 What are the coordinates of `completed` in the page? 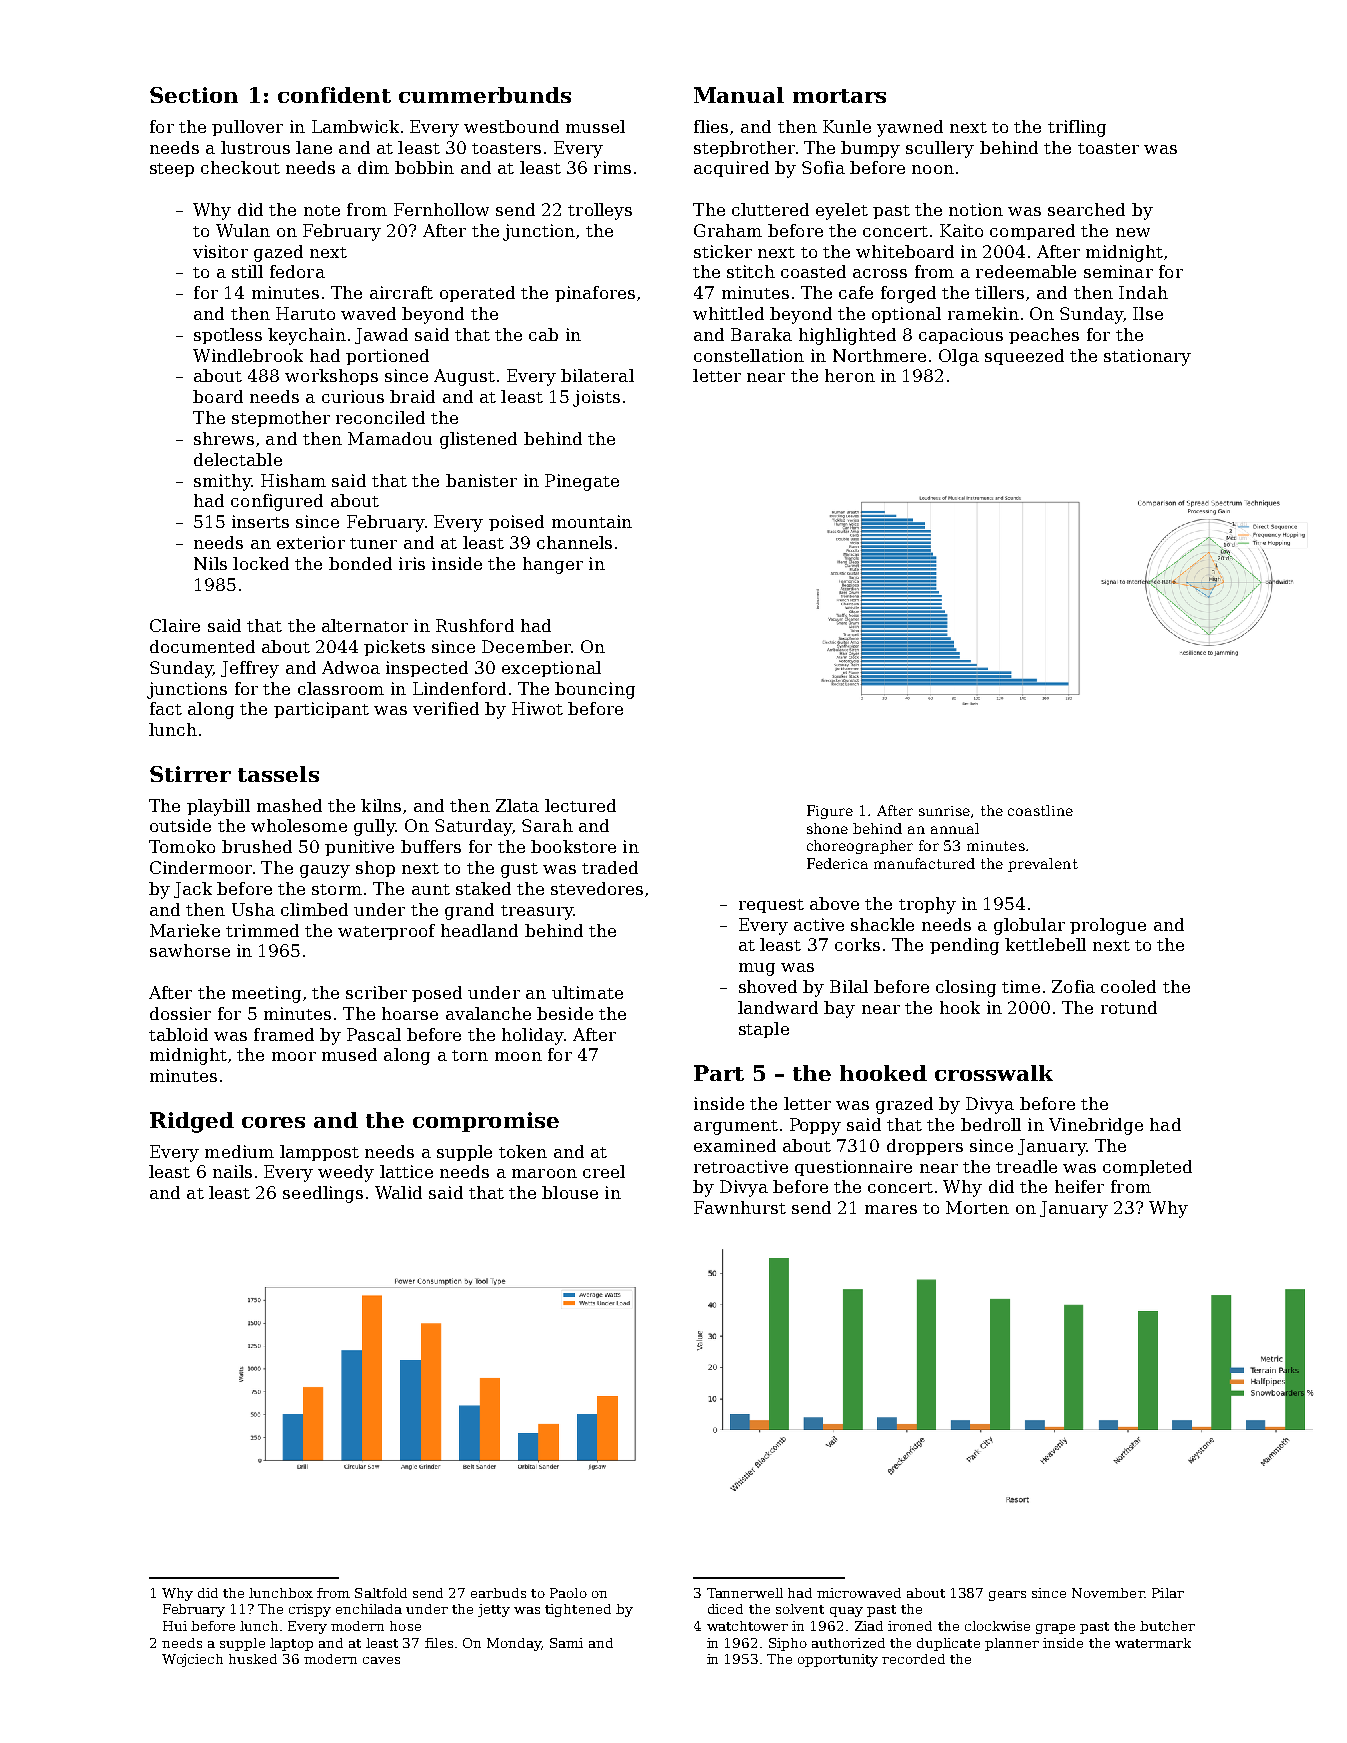 It's located at (1147, 1168).
